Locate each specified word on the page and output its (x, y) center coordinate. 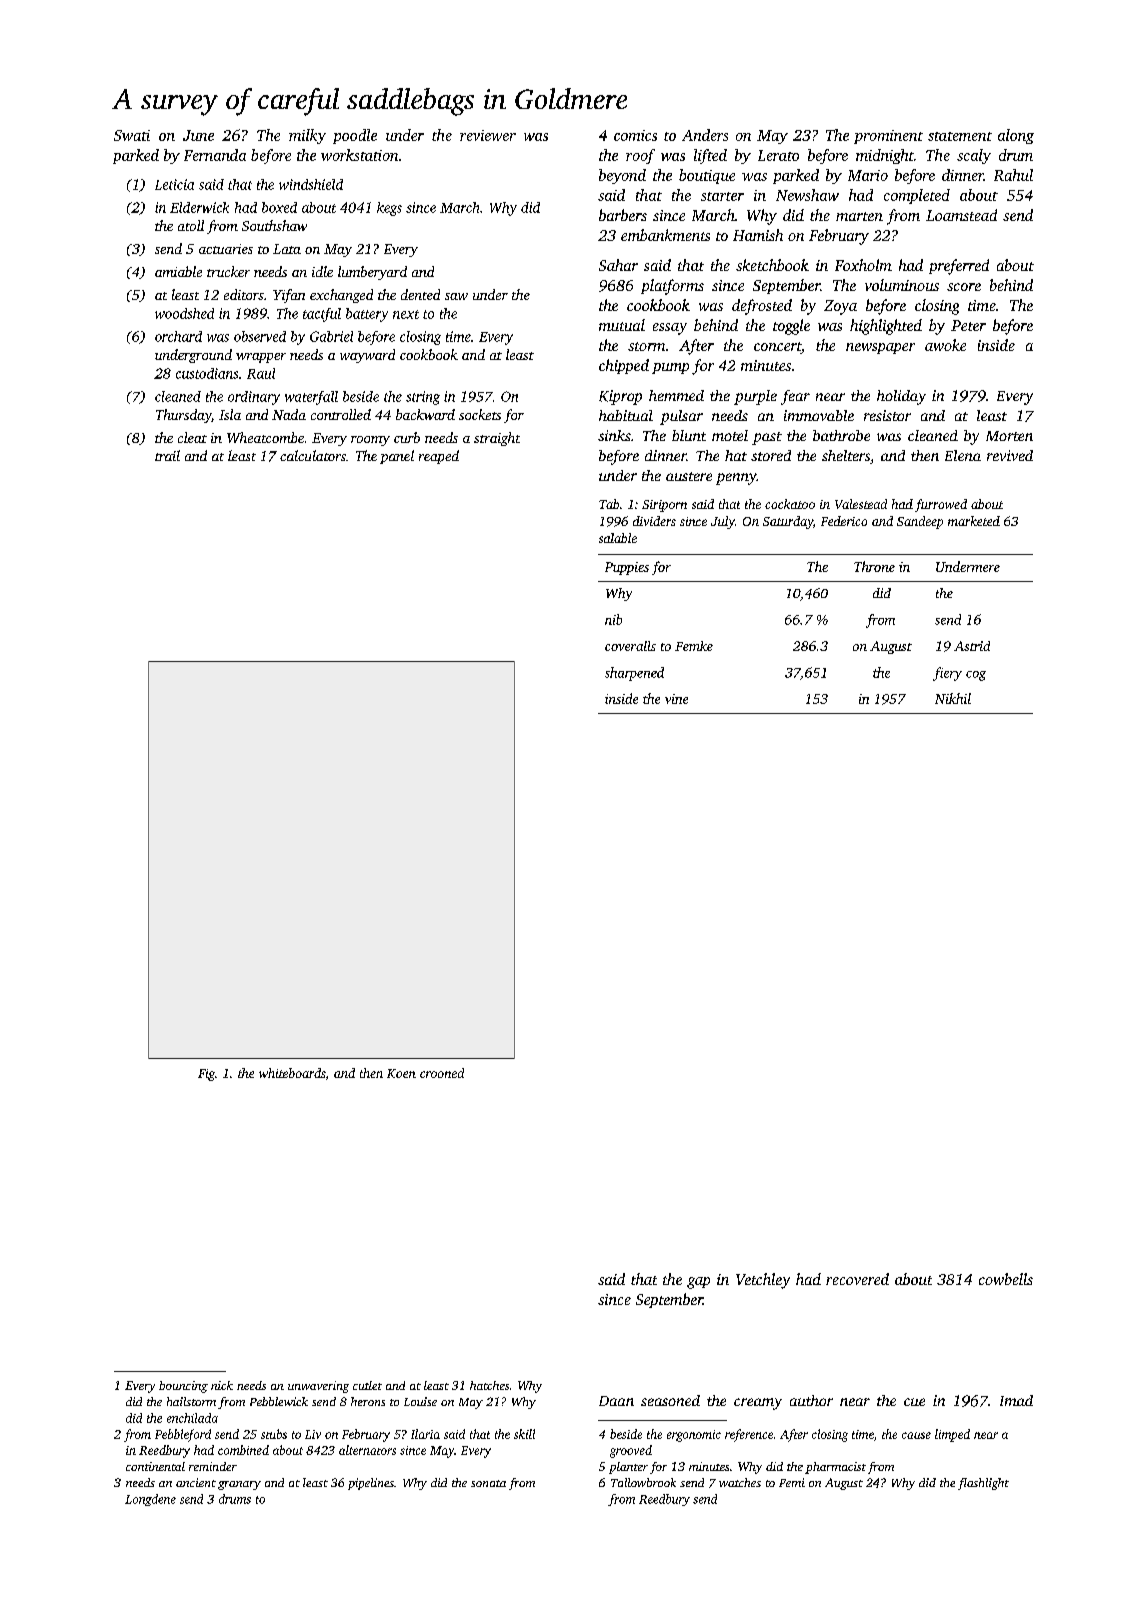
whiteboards (292, 1073)
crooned (442, 1073)
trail (167, 455)
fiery (947, 674)
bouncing (183, 1387)
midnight (885, 156)
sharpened (634, 674)
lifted (710, 156)
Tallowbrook (643, 1482)
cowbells (1006, 1279)
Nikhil (953, 698)
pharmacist (835, 1468)
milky (307, 136)
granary (239, 1485)
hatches (489, 1385)
